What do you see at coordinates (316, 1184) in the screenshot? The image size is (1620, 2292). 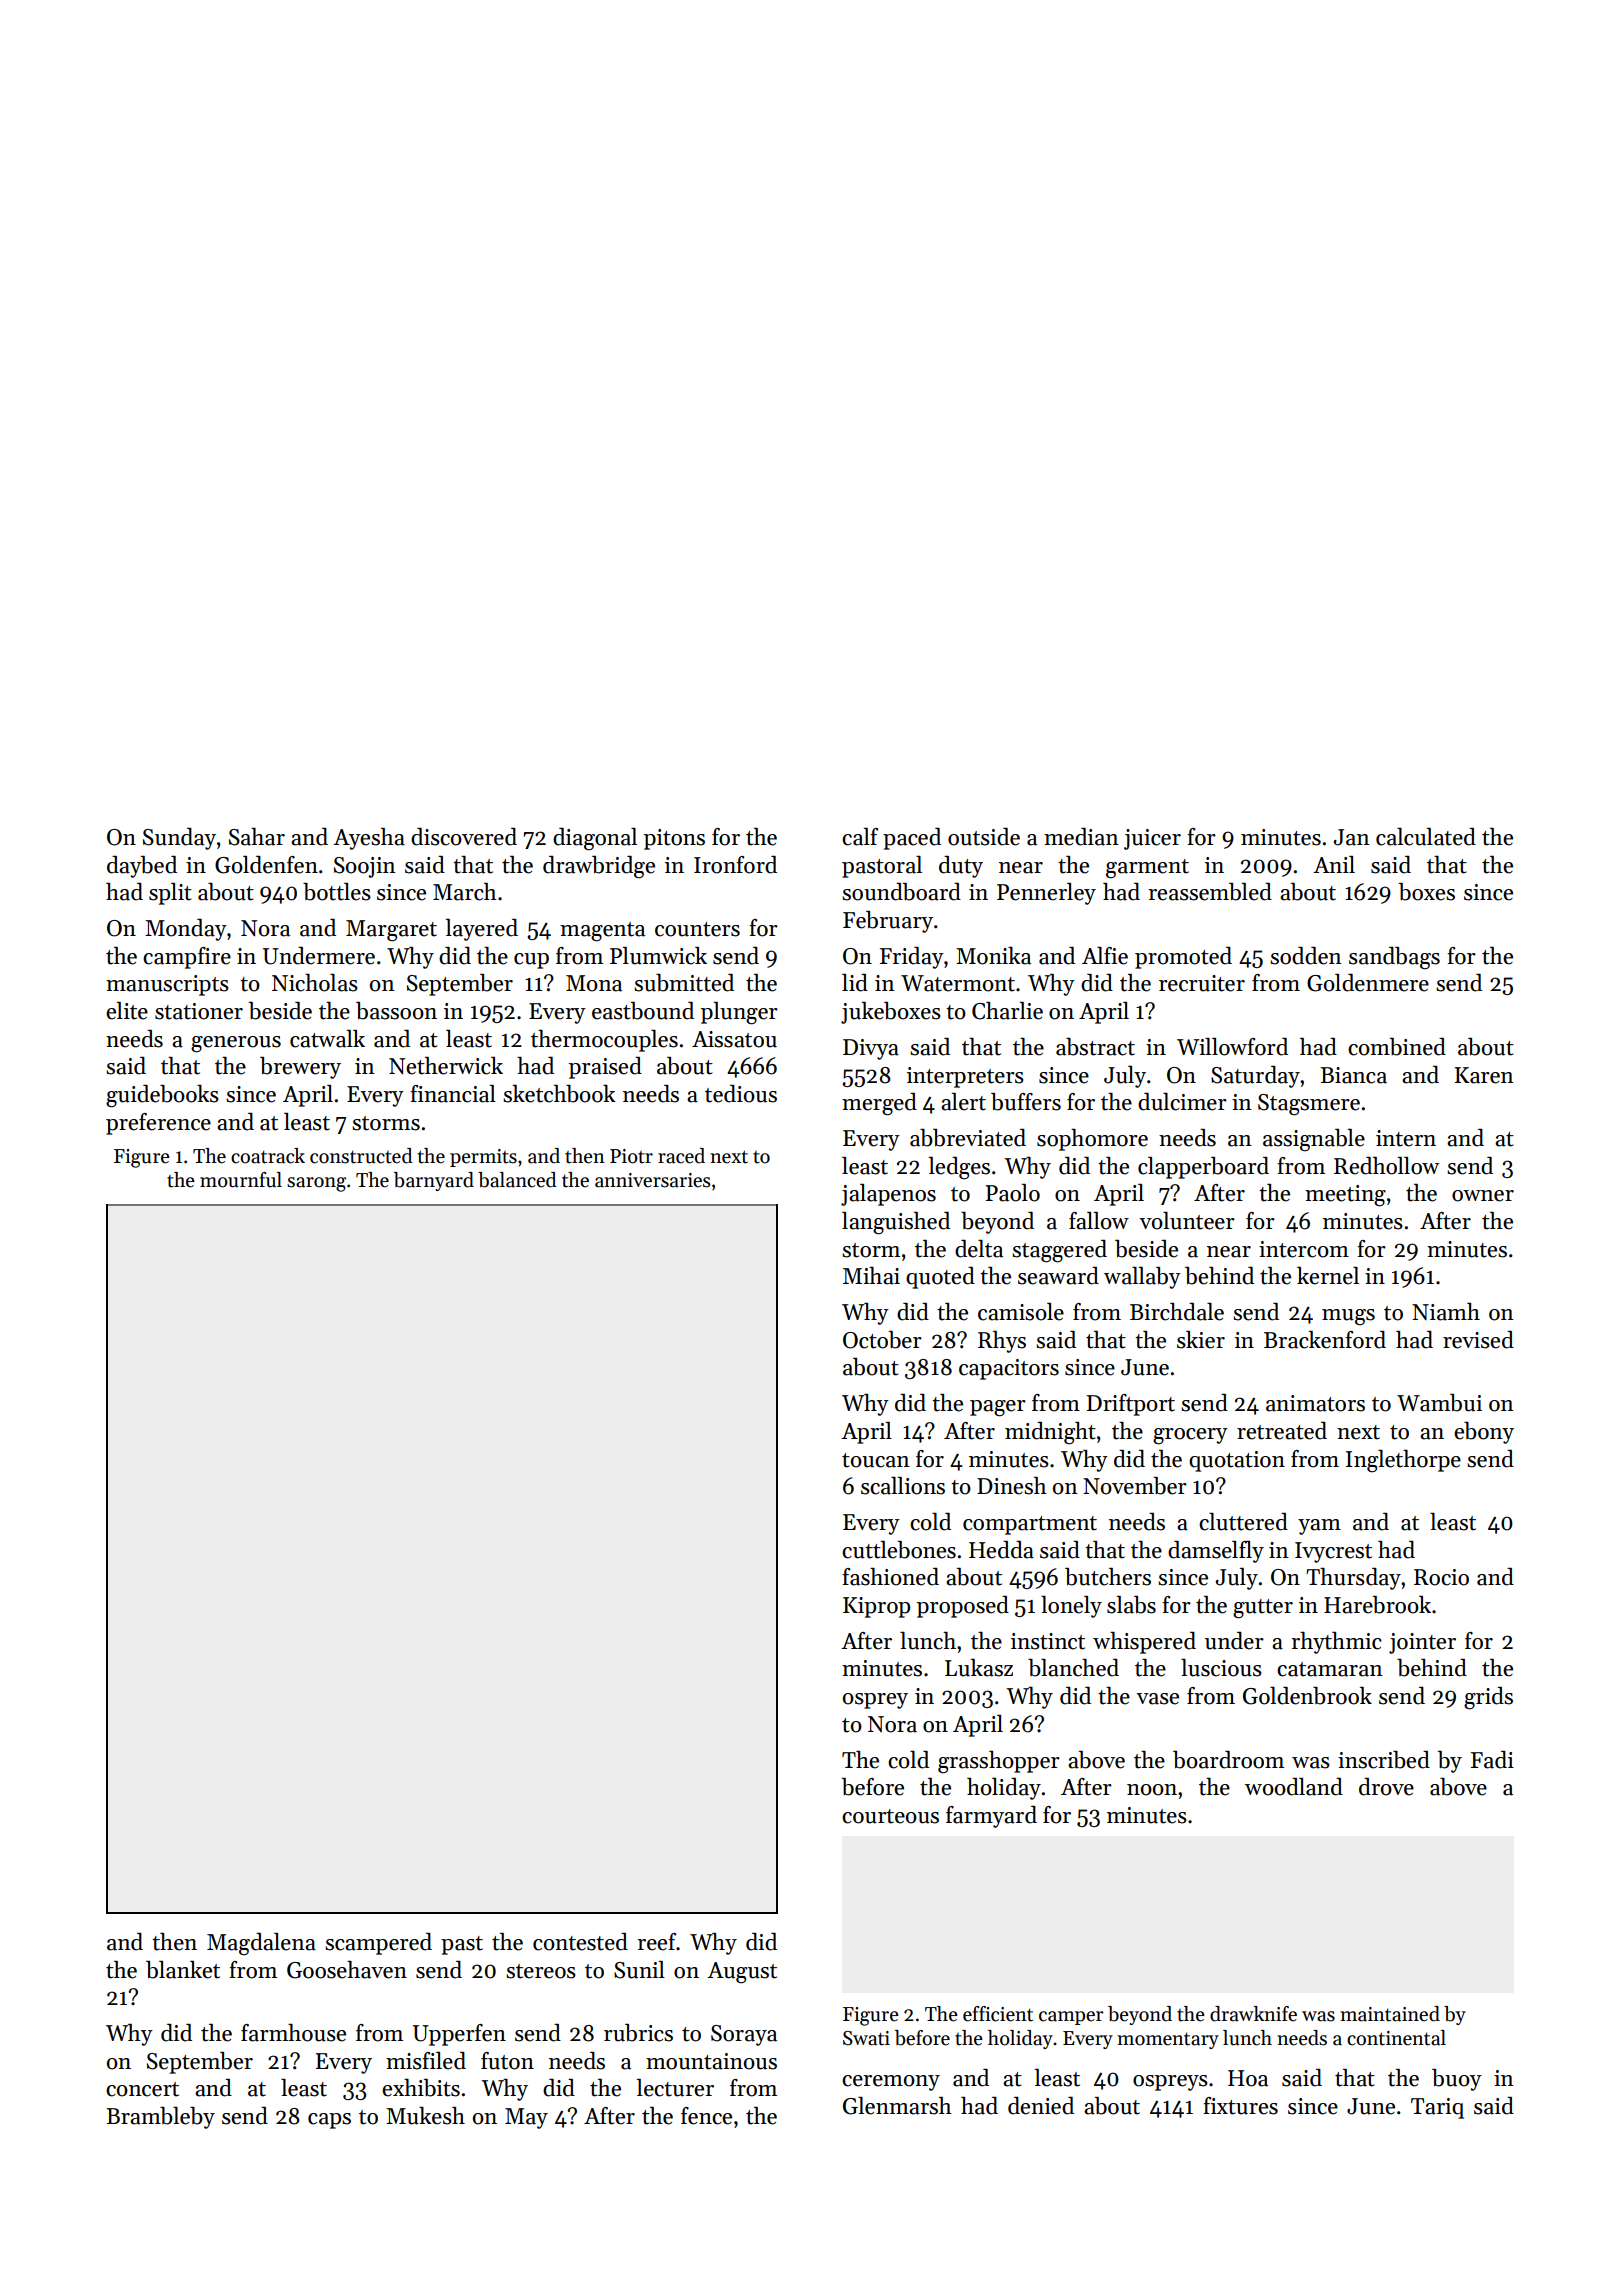 I see `sarong` at bounding box center [316, 1184].
